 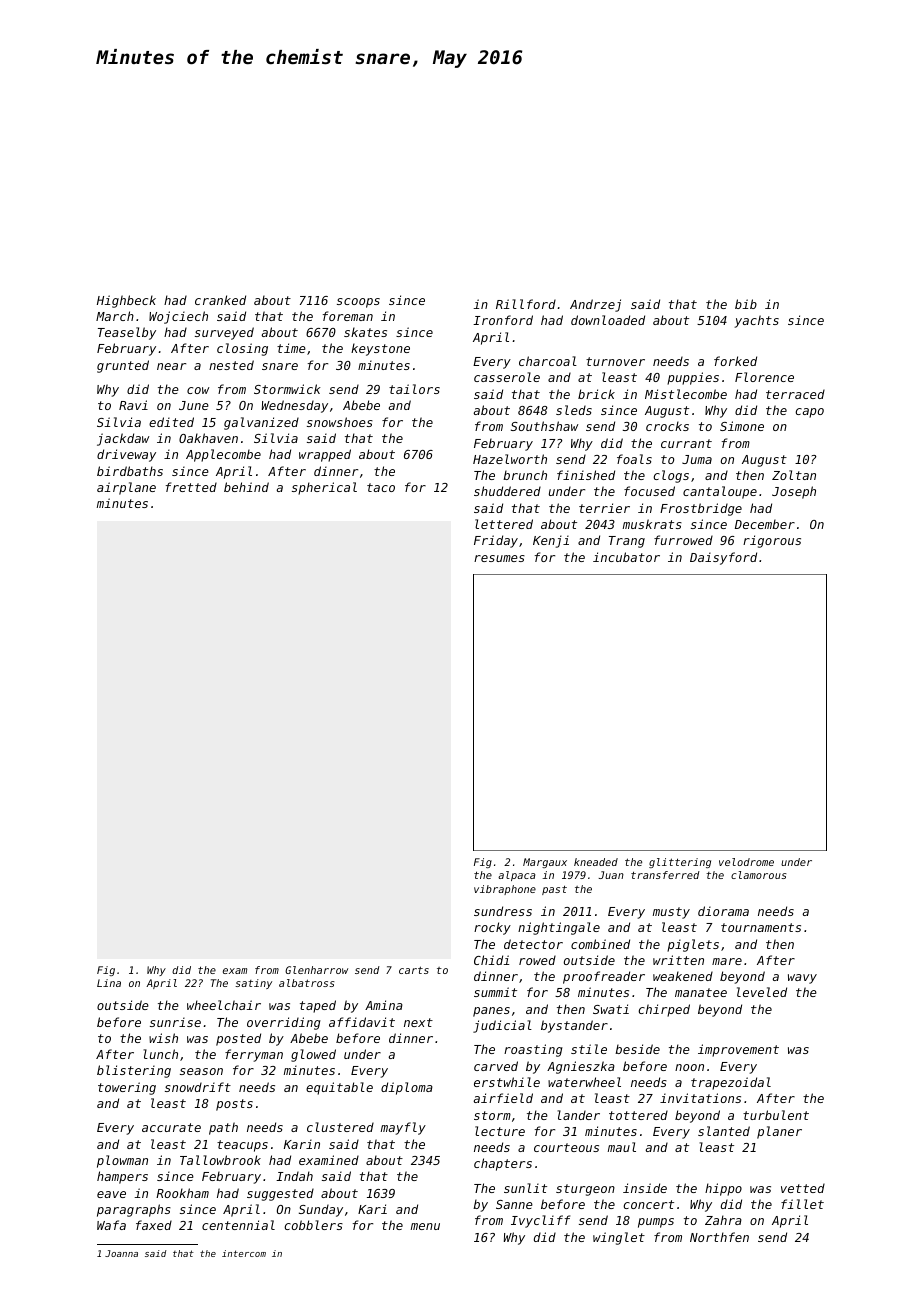 What do you see at coordinates (178, 317) in the screenshot?
I see `Wojciech` at bounding box center [178, 317].
